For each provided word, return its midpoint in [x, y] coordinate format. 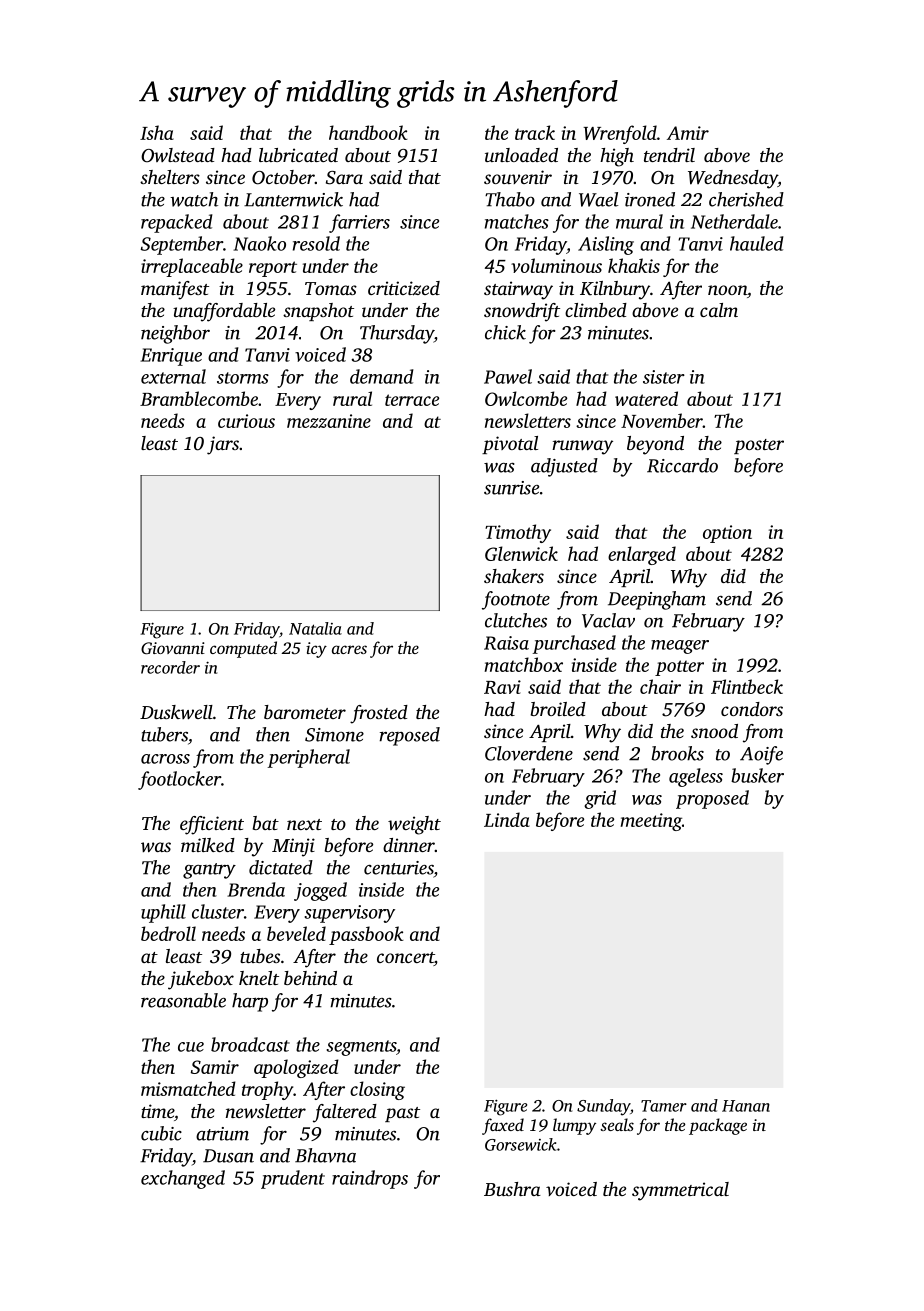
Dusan [228, 1156]
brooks [678, 753]
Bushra [512, 1189]
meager [680, 647]
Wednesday [733, 179]
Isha [157, 132]
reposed [410, 736]
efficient [212, 825]
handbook [368, 132]
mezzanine [329, 421]
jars [223, 445]
